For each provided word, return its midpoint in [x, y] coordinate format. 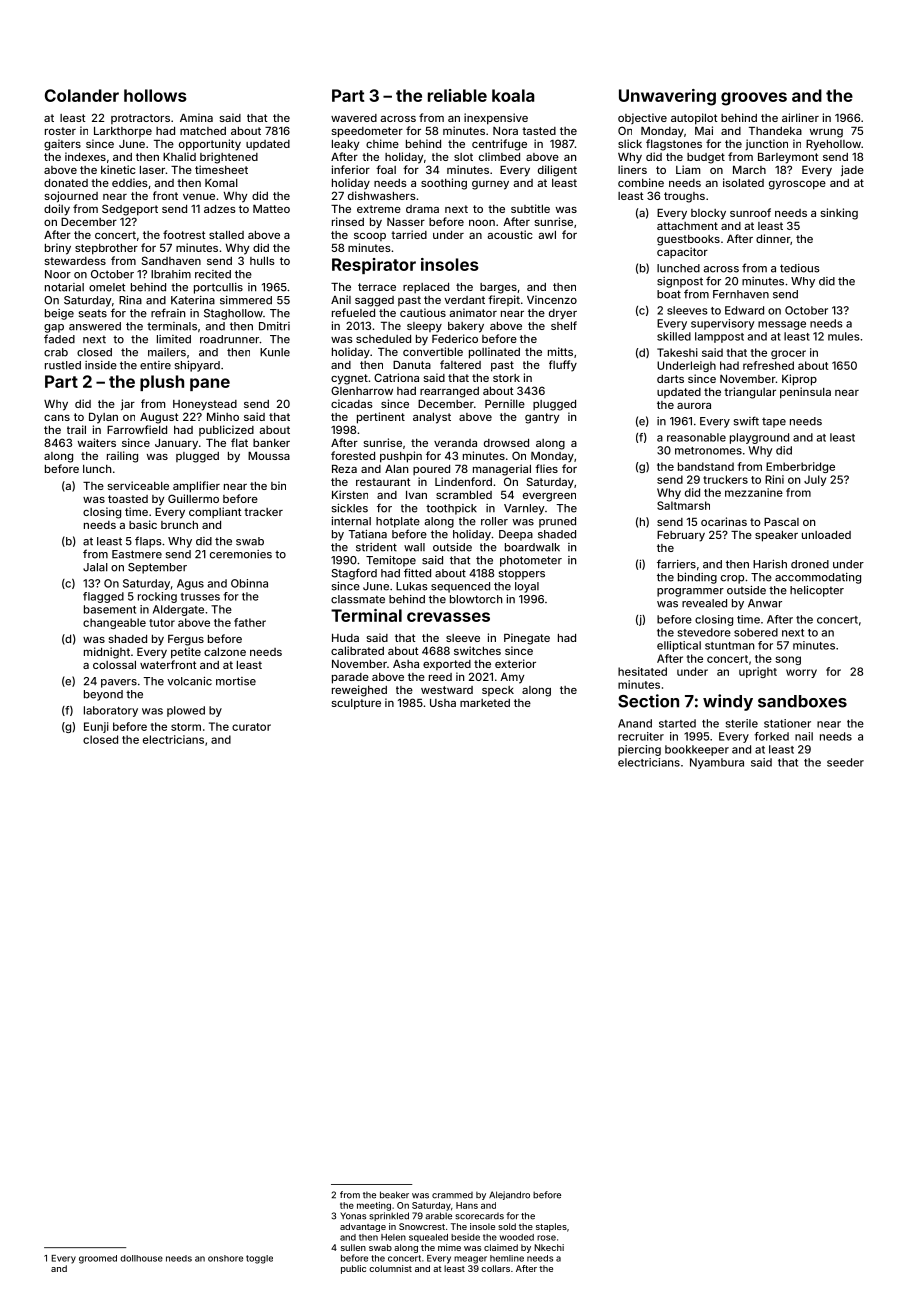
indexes [85, 156]
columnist [390, 1268]
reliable [457, 95]
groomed [98, 1259]
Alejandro [509, 1195]
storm [186, 727]
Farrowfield [137, 429]
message [782, 325]
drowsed [506, 443]
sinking [839, 214]
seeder [845, 762]
